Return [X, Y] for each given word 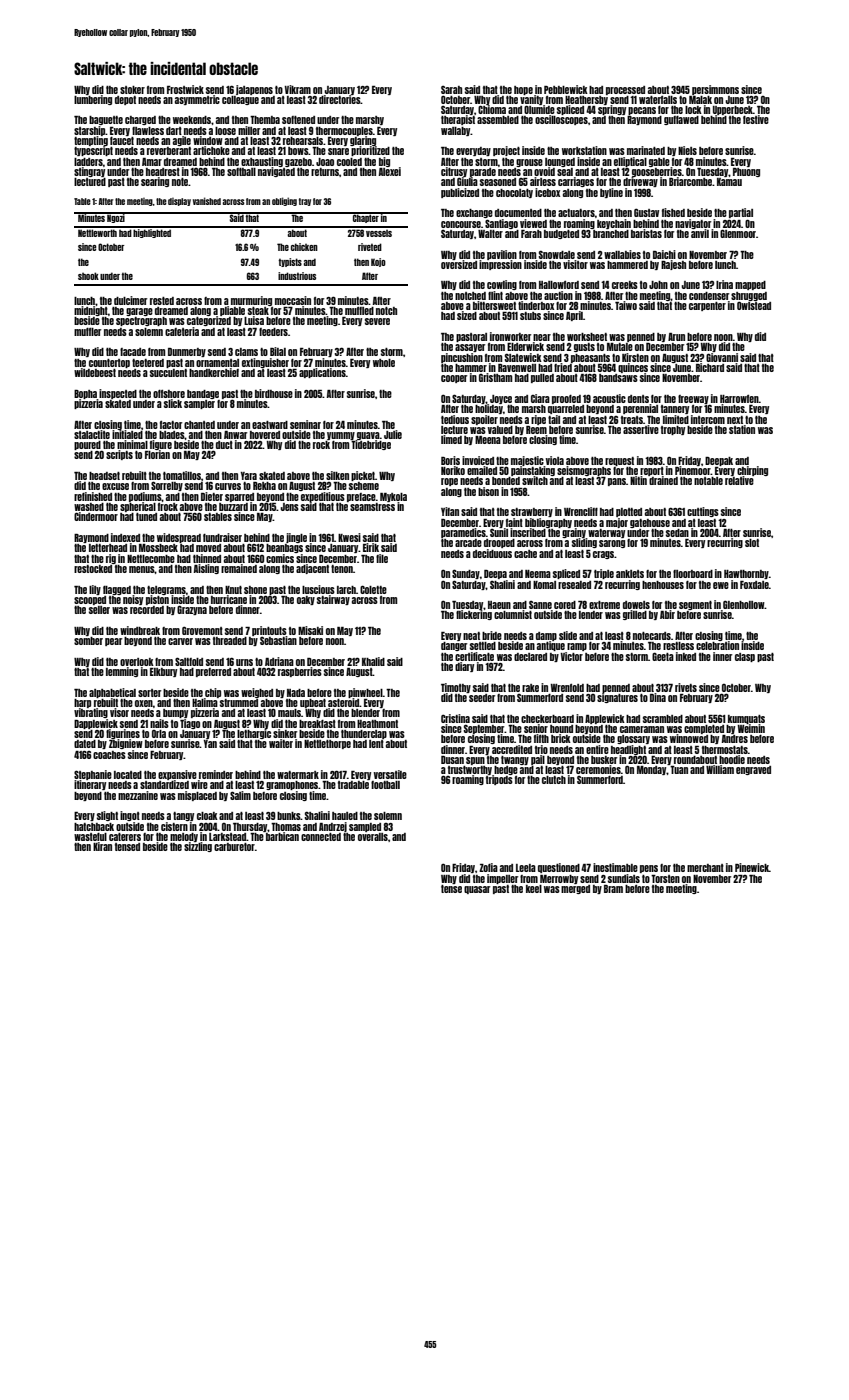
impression [500, 265]
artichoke [211, 150]
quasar [477, 890]
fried [563, 367]
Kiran [102, 846]
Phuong [746, 172]
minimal [132, 444]
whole [384, 363]
